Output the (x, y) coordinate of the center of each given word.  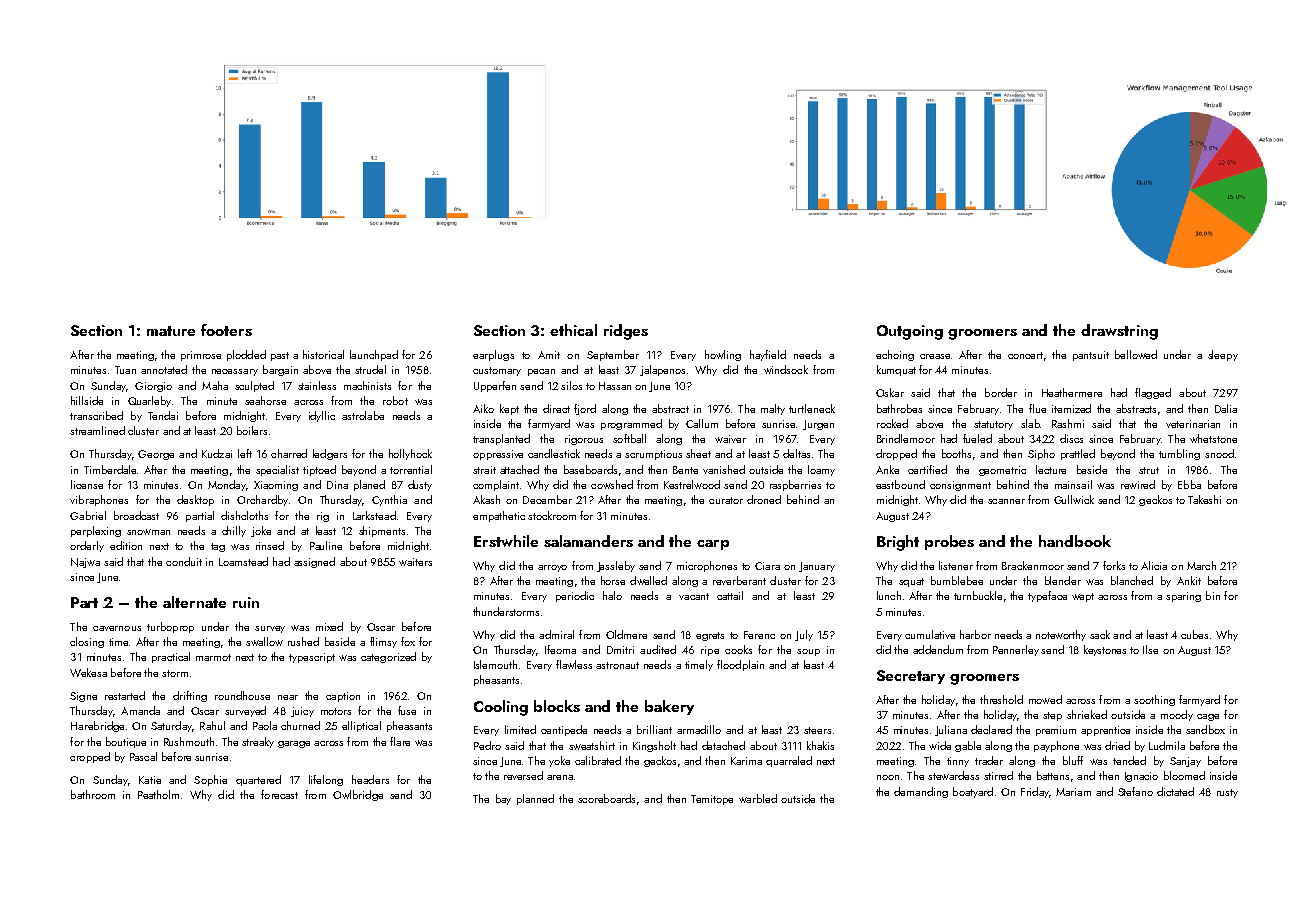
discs (1071, 438)
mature (171, 331)
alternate (194, 602)
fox (408, 641)
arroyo (552, 568)
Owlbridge (358, 795)
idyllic (322, 416)
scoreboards (606, 798)
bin (1213, 595)
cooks (738, 649)
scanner (1006, 501)
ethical (573, 330)
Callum (702, 423)
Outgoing (910, 332)
